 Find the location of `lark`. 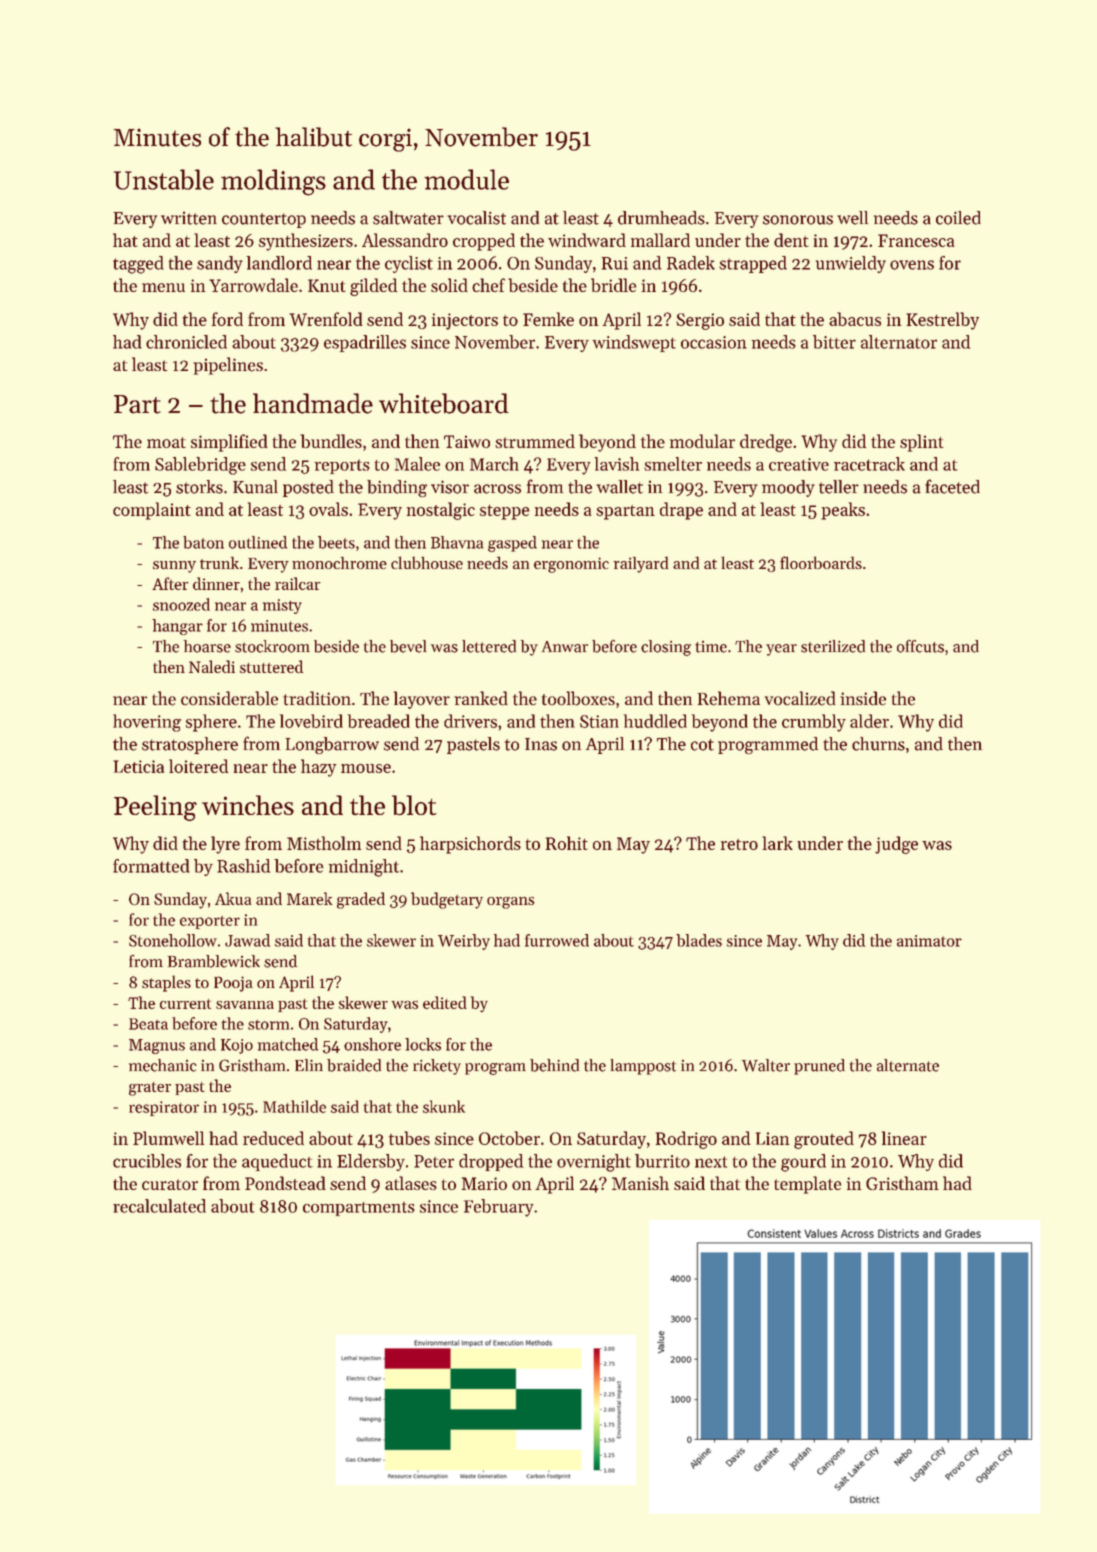

lark is located at coordinates (777, 843).
